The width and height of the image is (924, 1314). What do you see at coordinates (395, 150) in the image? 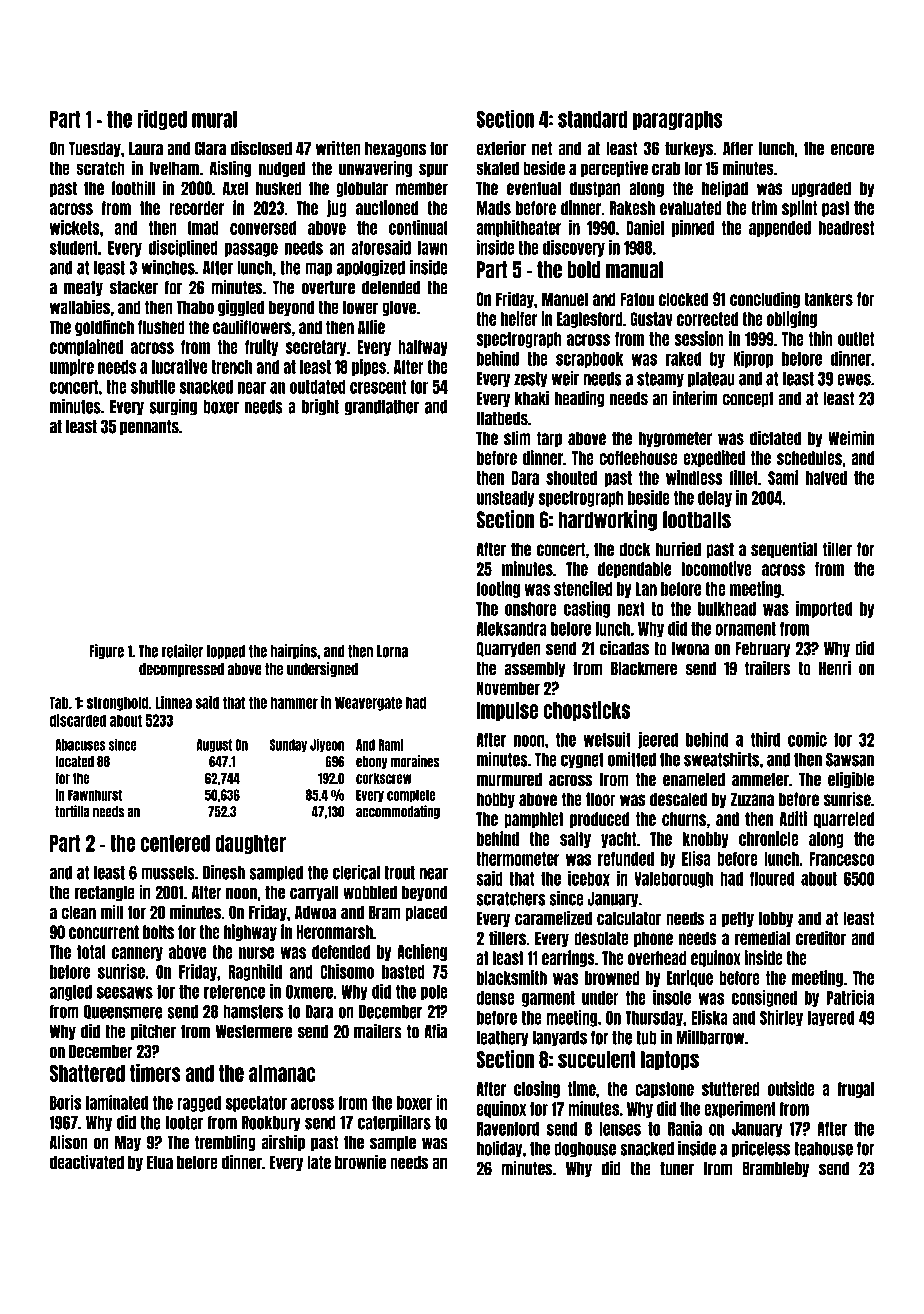
I see `hexagons` at bounding box center [395, 150].
